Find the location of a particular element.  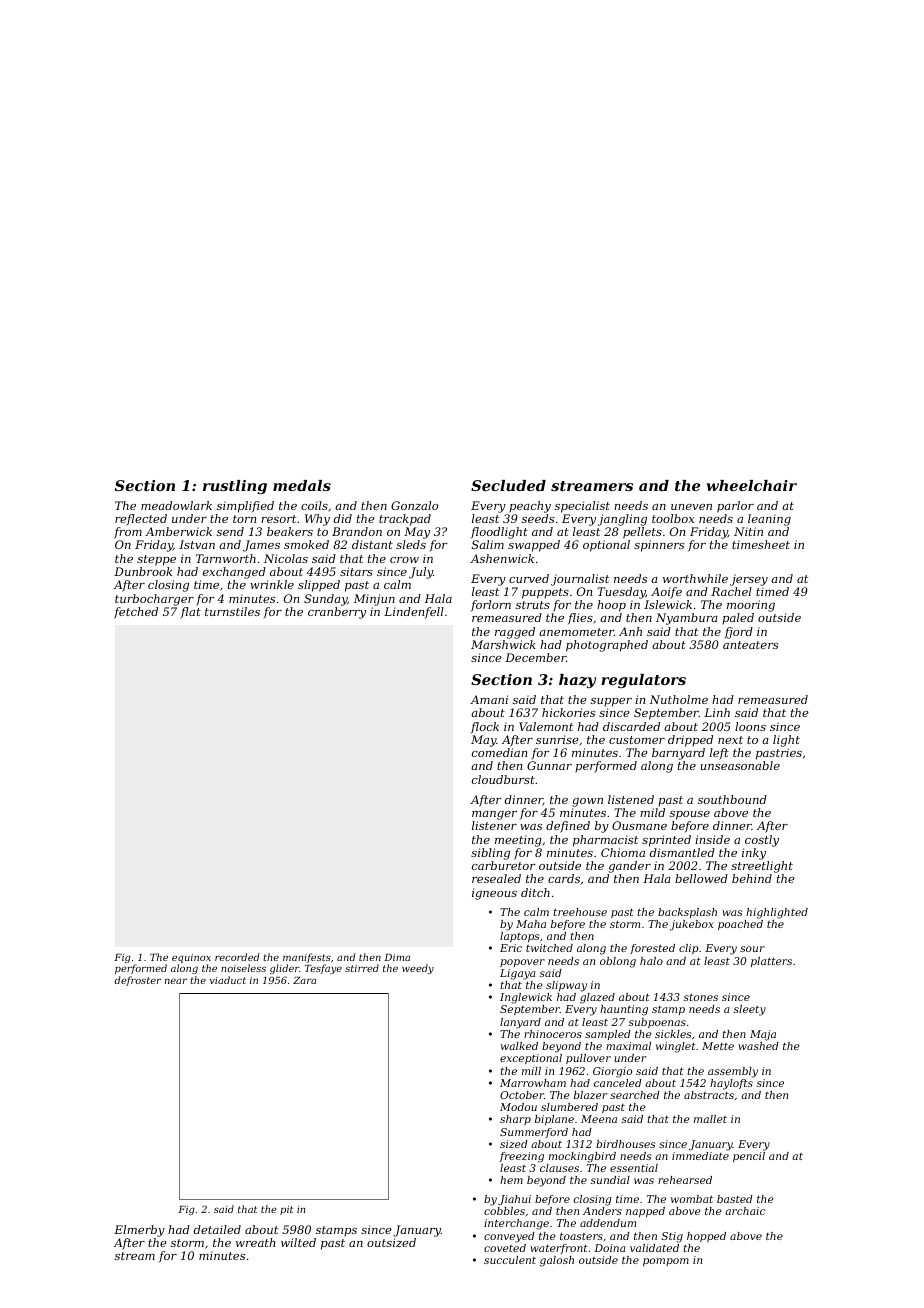

igneous is located at coordinates (494, 894).
